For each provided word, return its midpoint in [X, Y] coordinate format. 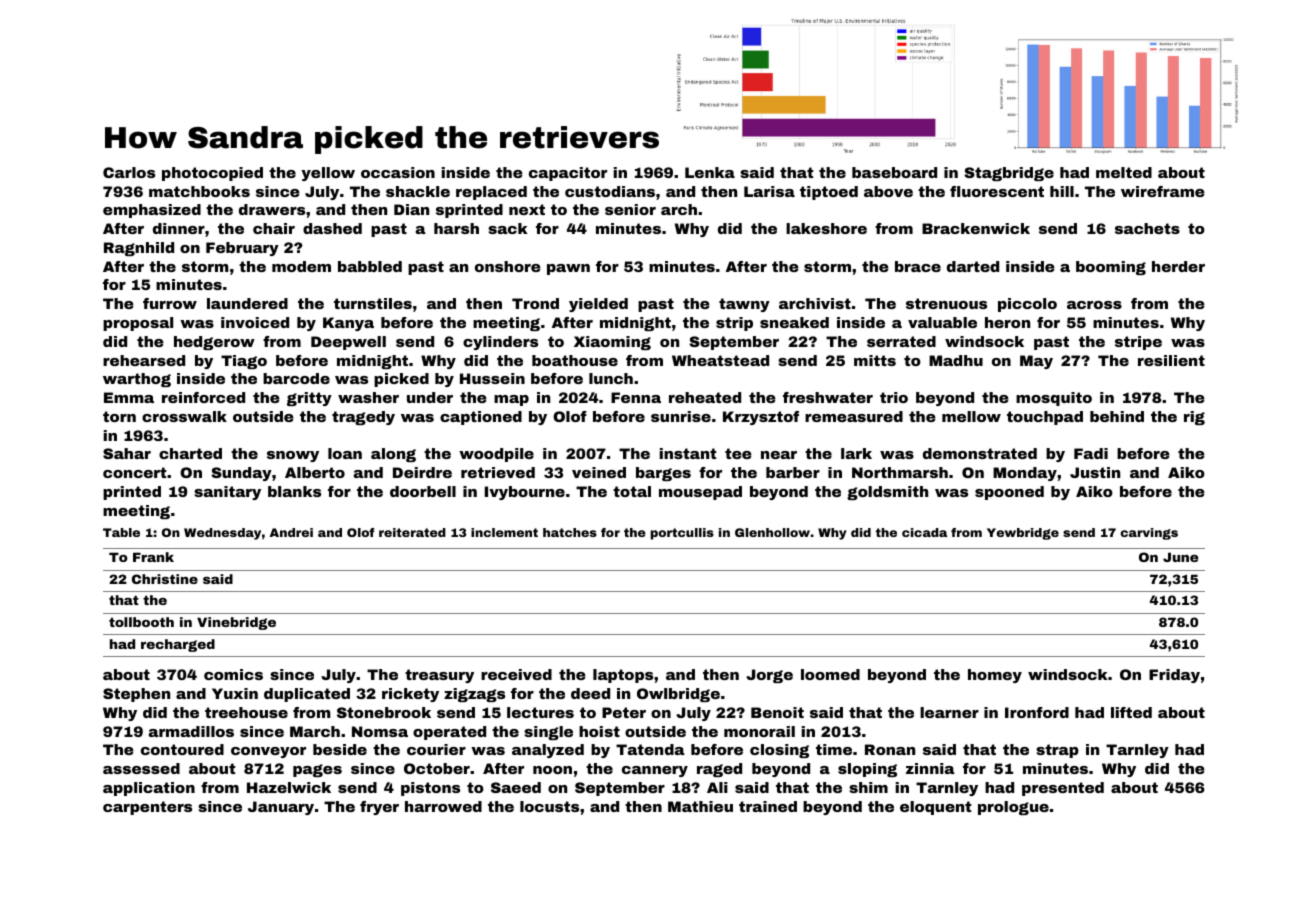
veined [599, 472]
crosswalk [184, 416]
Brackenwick [976, 228]
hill [1062, 191]
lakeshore [826, 228]
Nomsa [380, 731]
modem [301, 266]
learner [949, 712]
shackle [418, 191]
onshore [508, 266]
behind [1117, 416]
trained [768, 806]
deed [590, 693]
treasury [439, 676]
